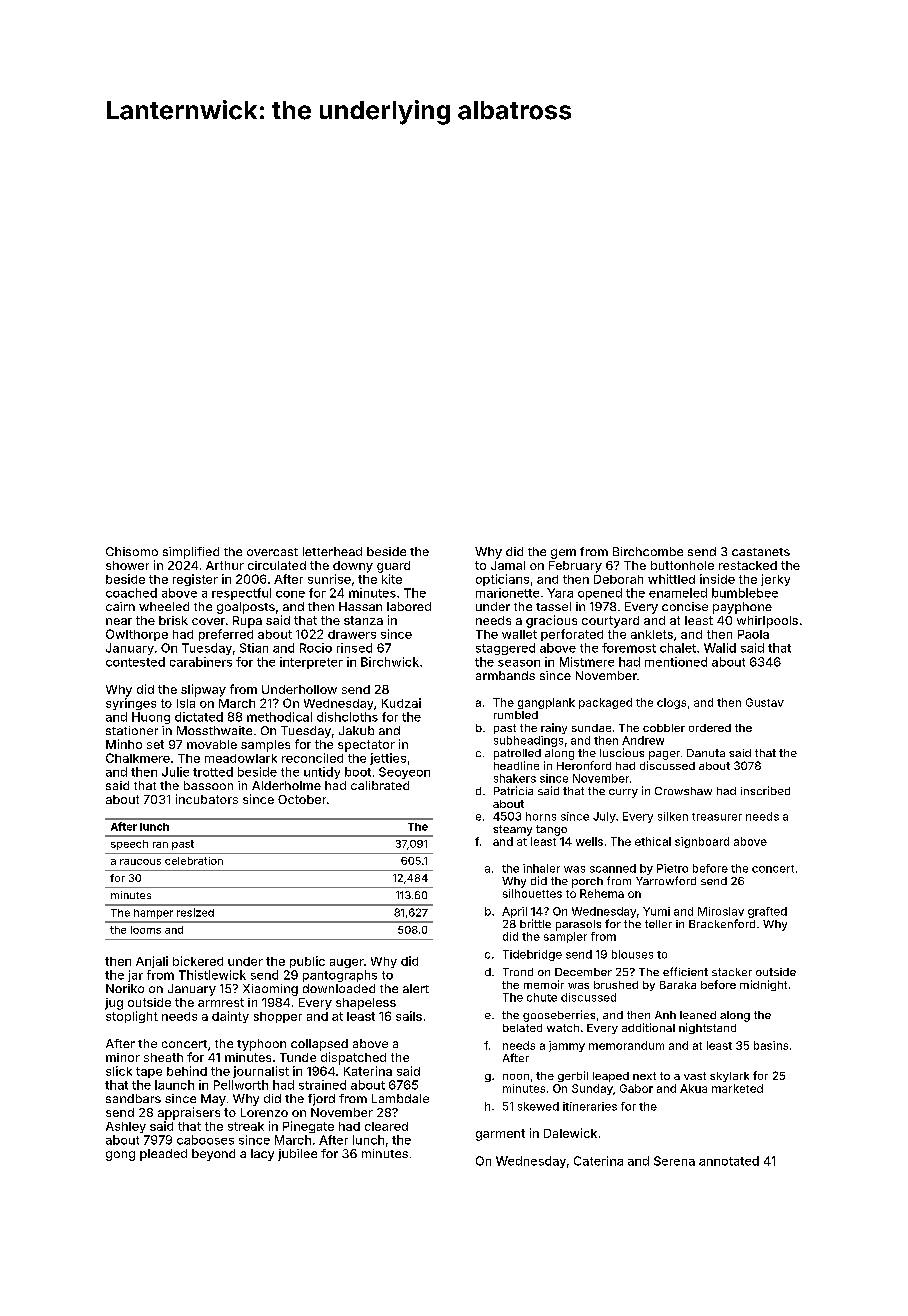 This image has height=1316, width=908. What do you see at coordinates (722, 923) in the image?
I see `Brackenford` at bounding box center [722, 923].
